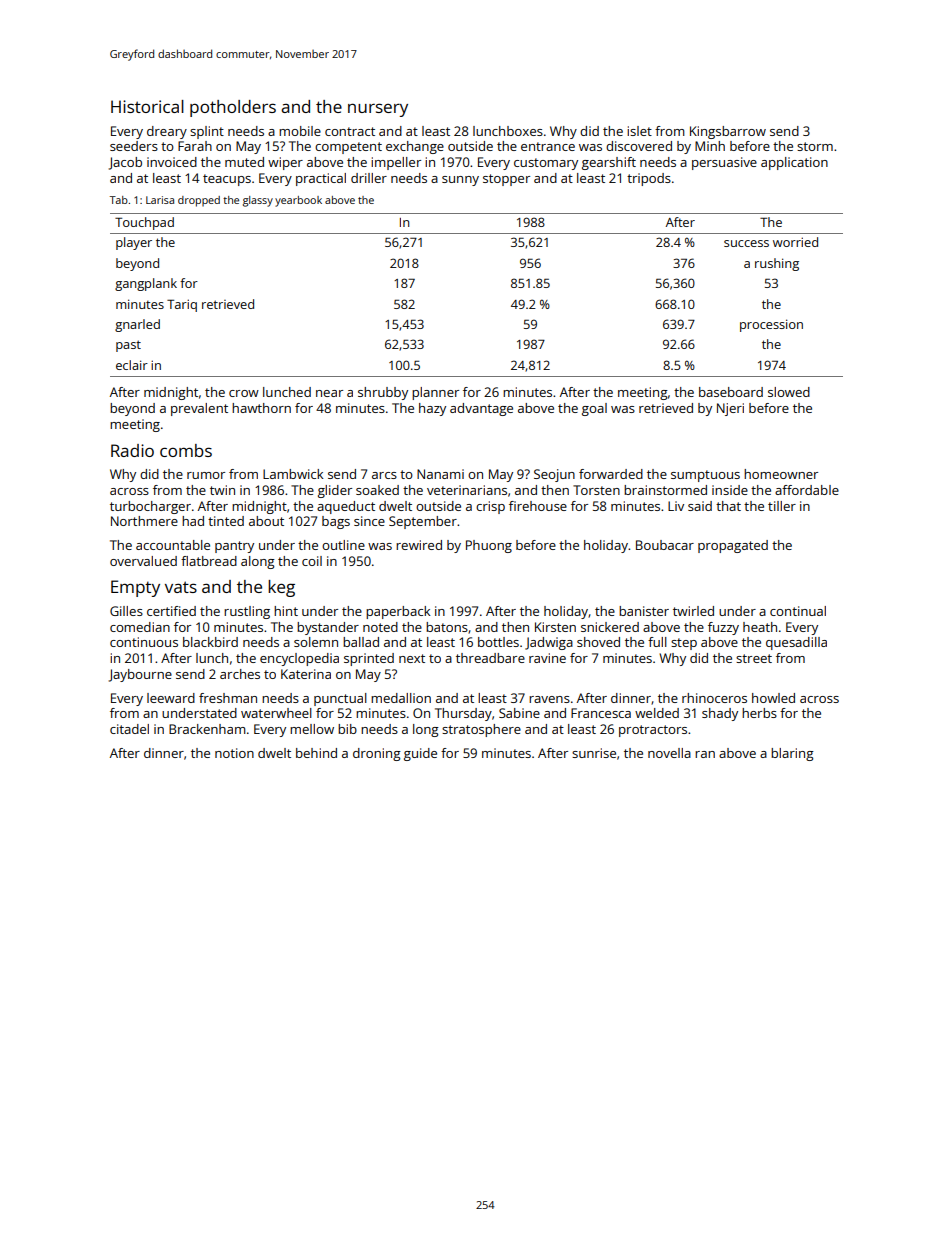 This screenshot has height=1233, width=952. What do you see at coordinates (728, 132) in the screenshot?
I see `Kingsbarrow` at bounding box center [728, 132].
